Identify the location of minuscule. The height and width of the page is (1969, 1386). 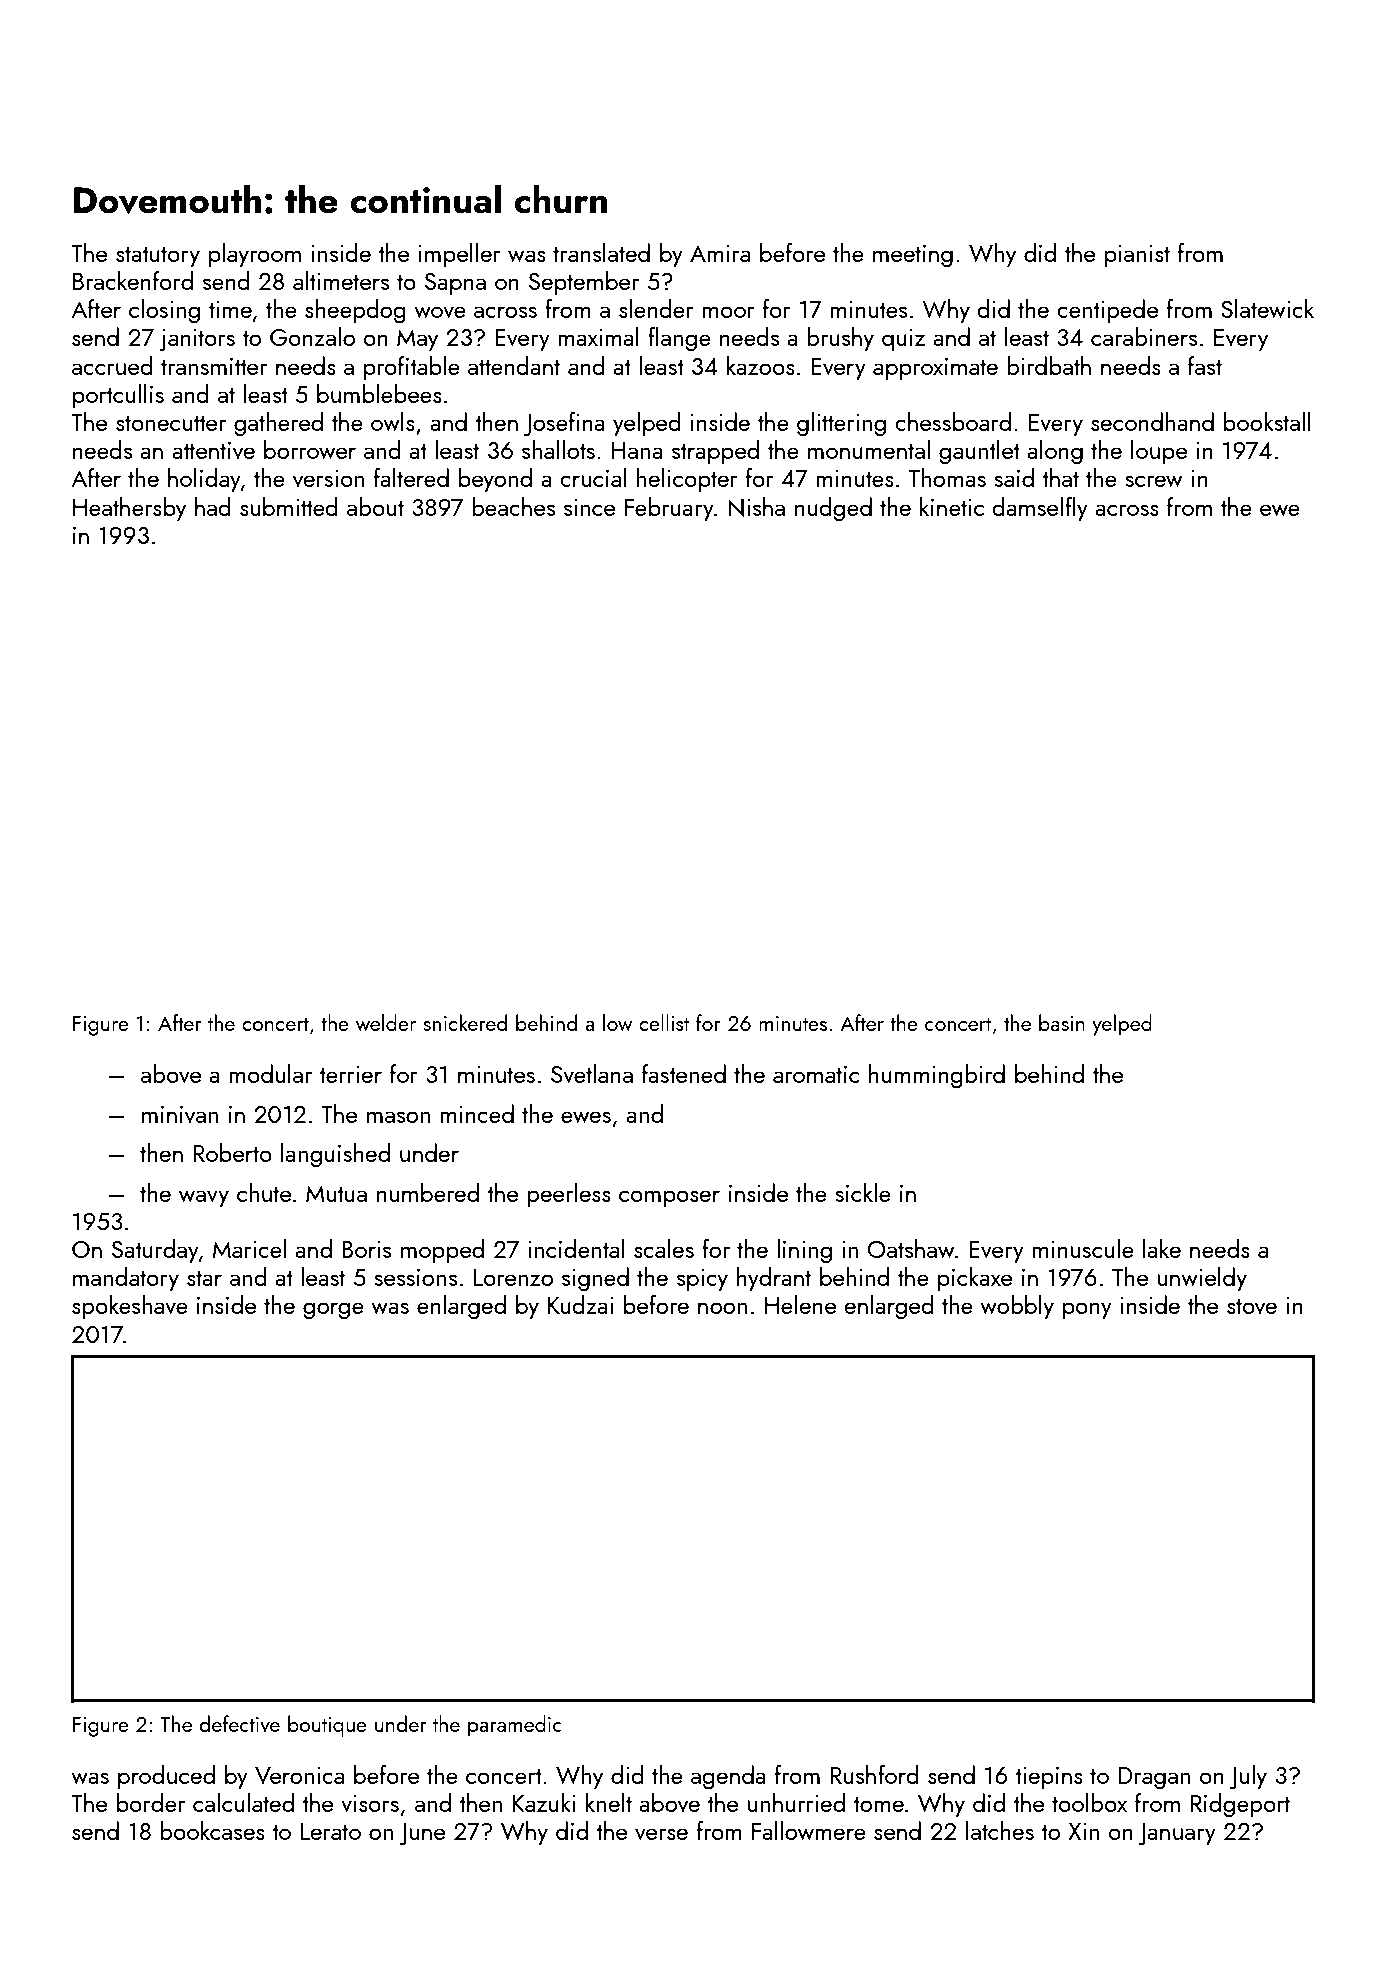
(1083, 1248).
